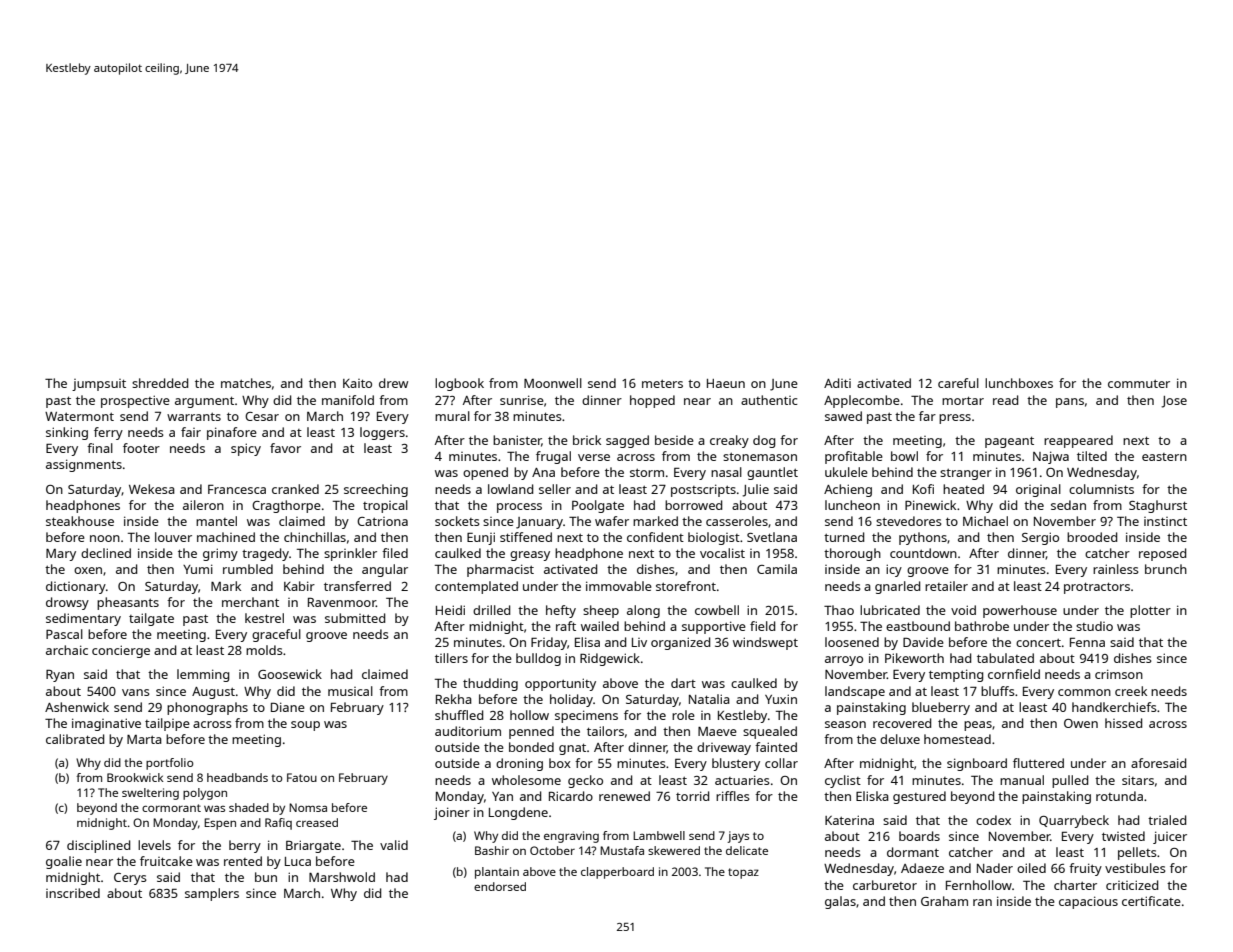 The width and height of the screenshot is (1233, 952). Describe the element at coordinates (733, 796) in the screenshot. I see `riffles` at that location.
